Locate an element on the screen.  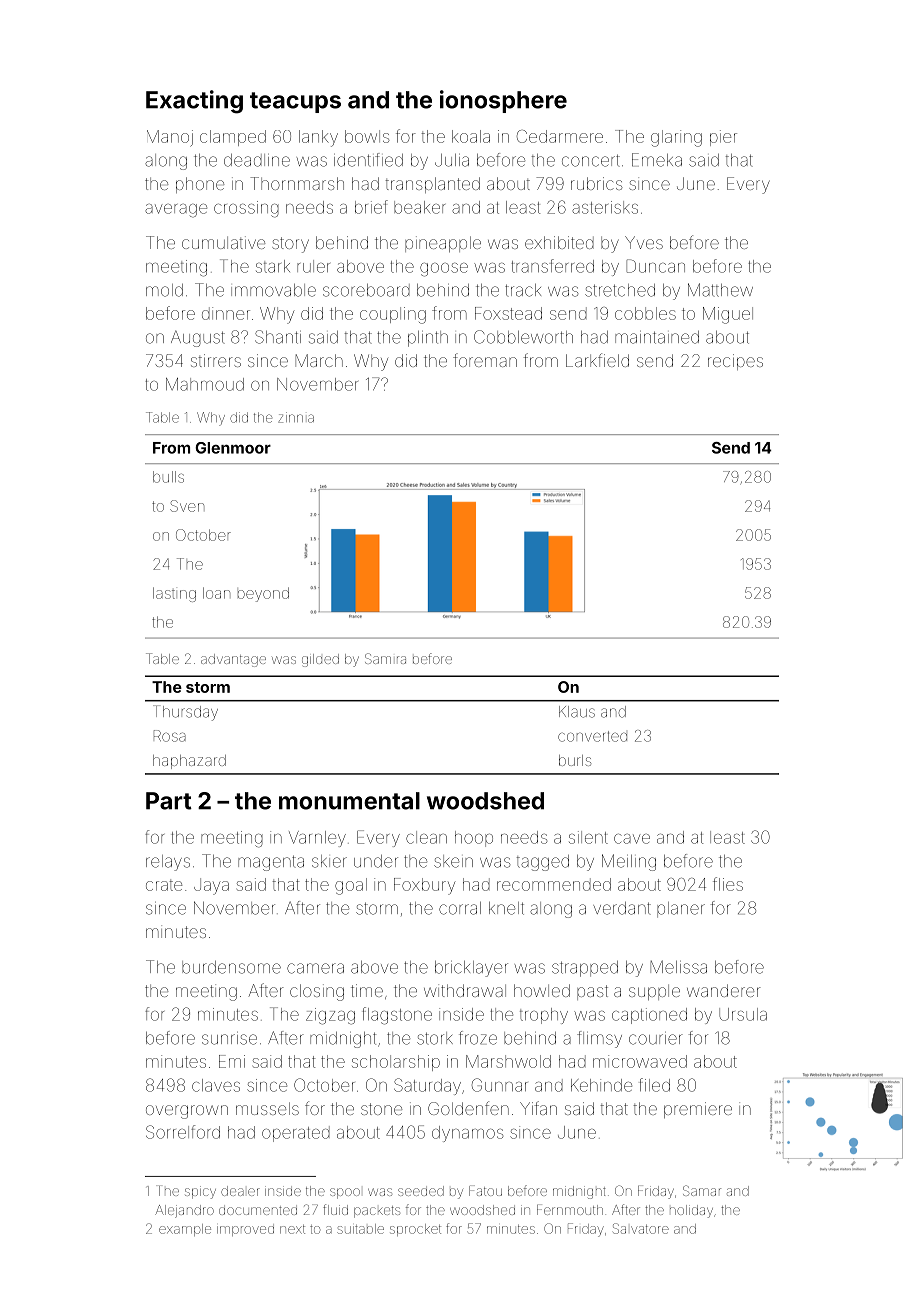
foreman is located at coordinates (485, 360).
